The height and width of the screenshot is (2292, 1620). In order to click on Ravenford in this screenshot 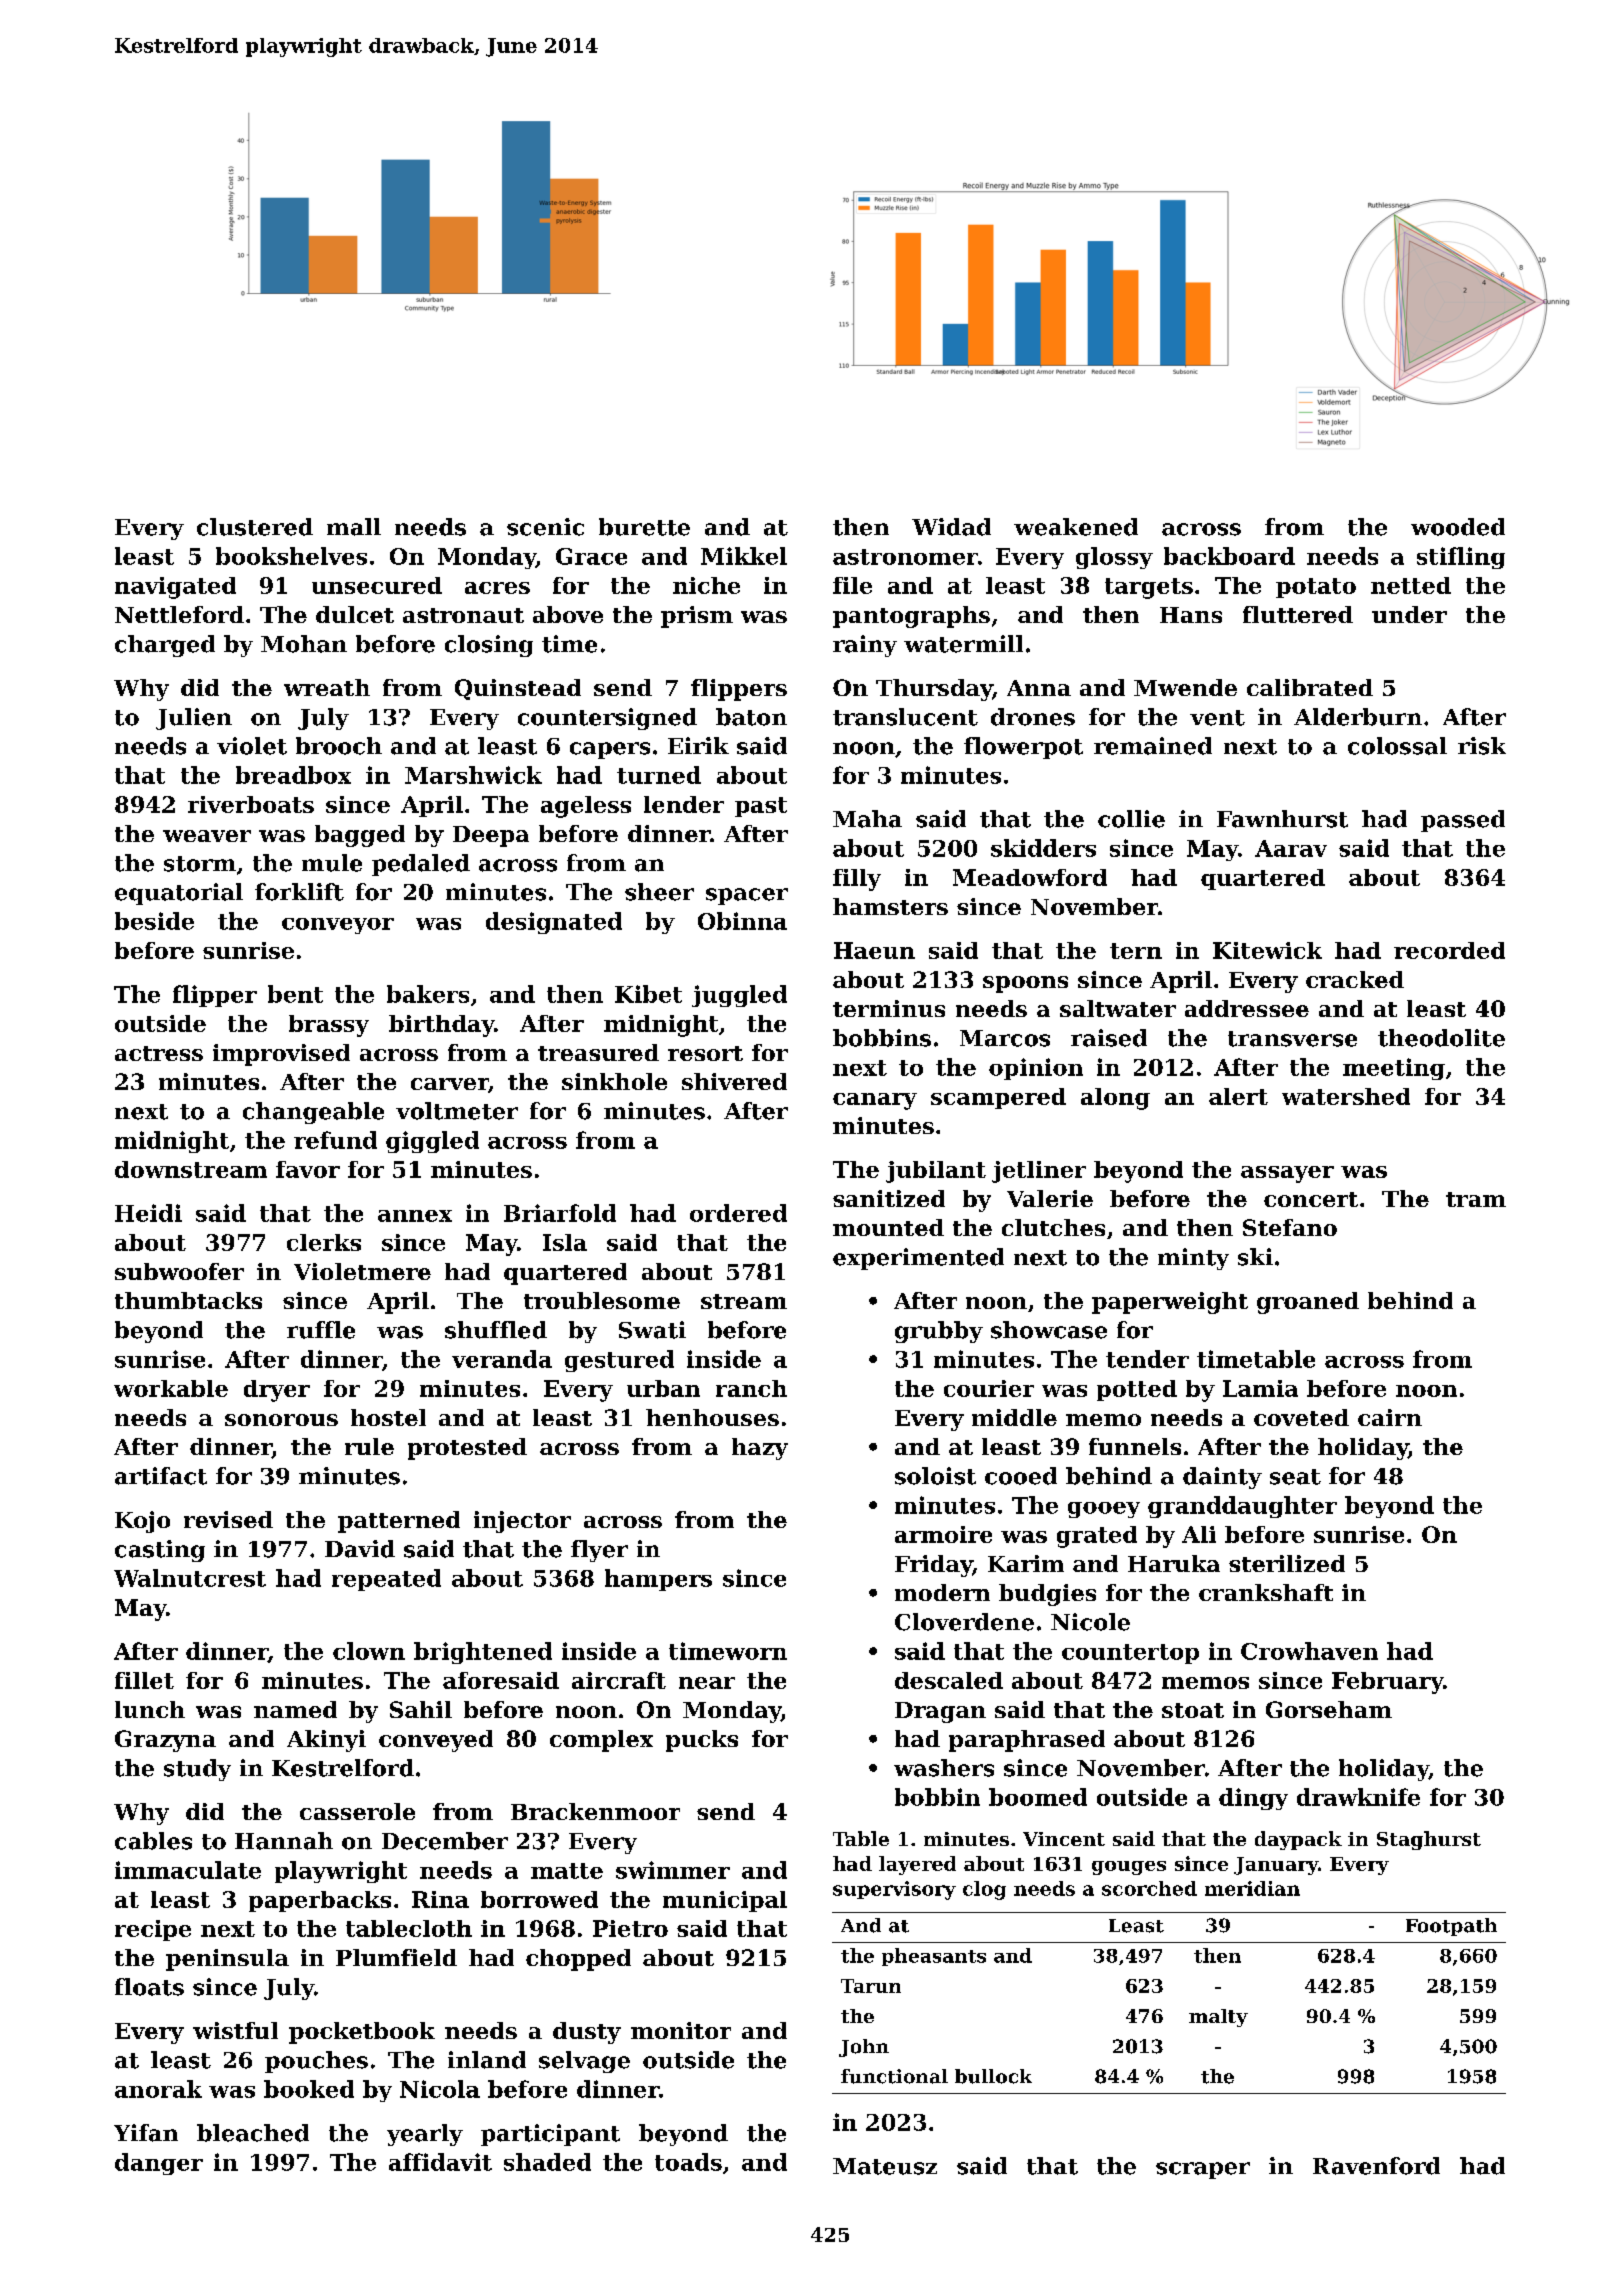, I will do `click(1376, 2166)`.
